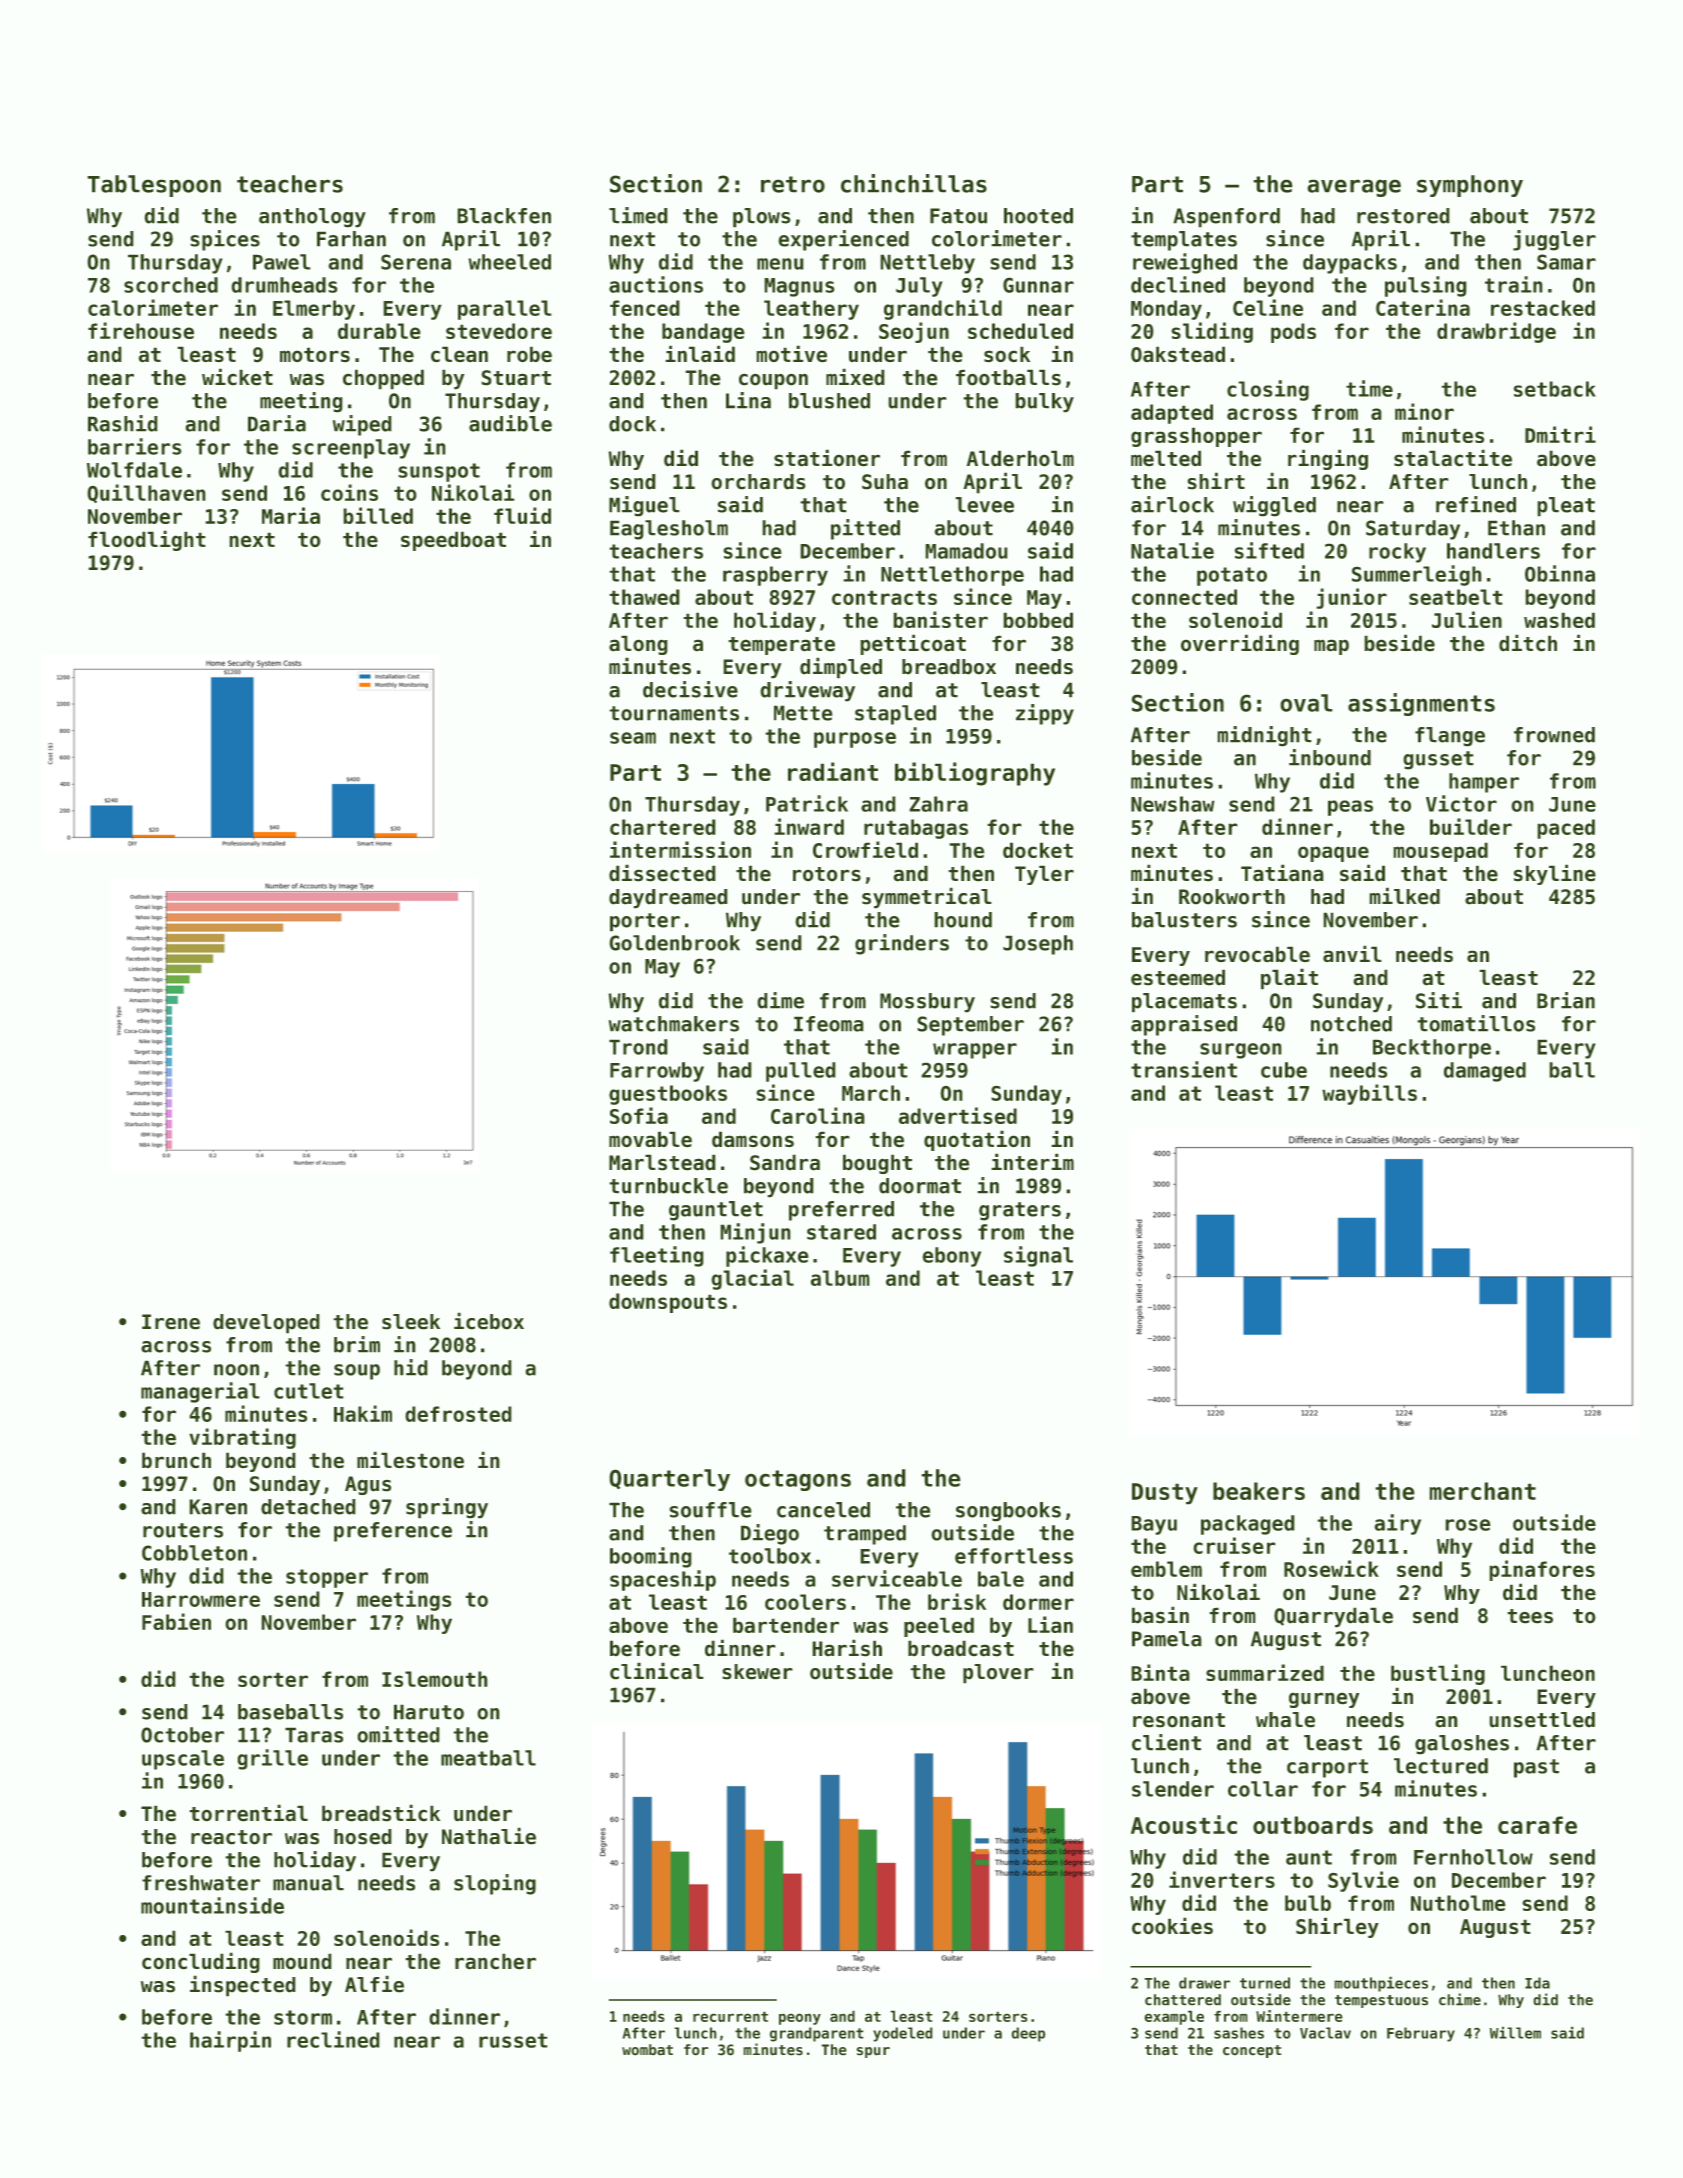 Image resolution: width=1683 pixels, height=2178 pixels. Describe the element at coordinates (798, 1480) in the screenshot. I see `octagons` at that location.
